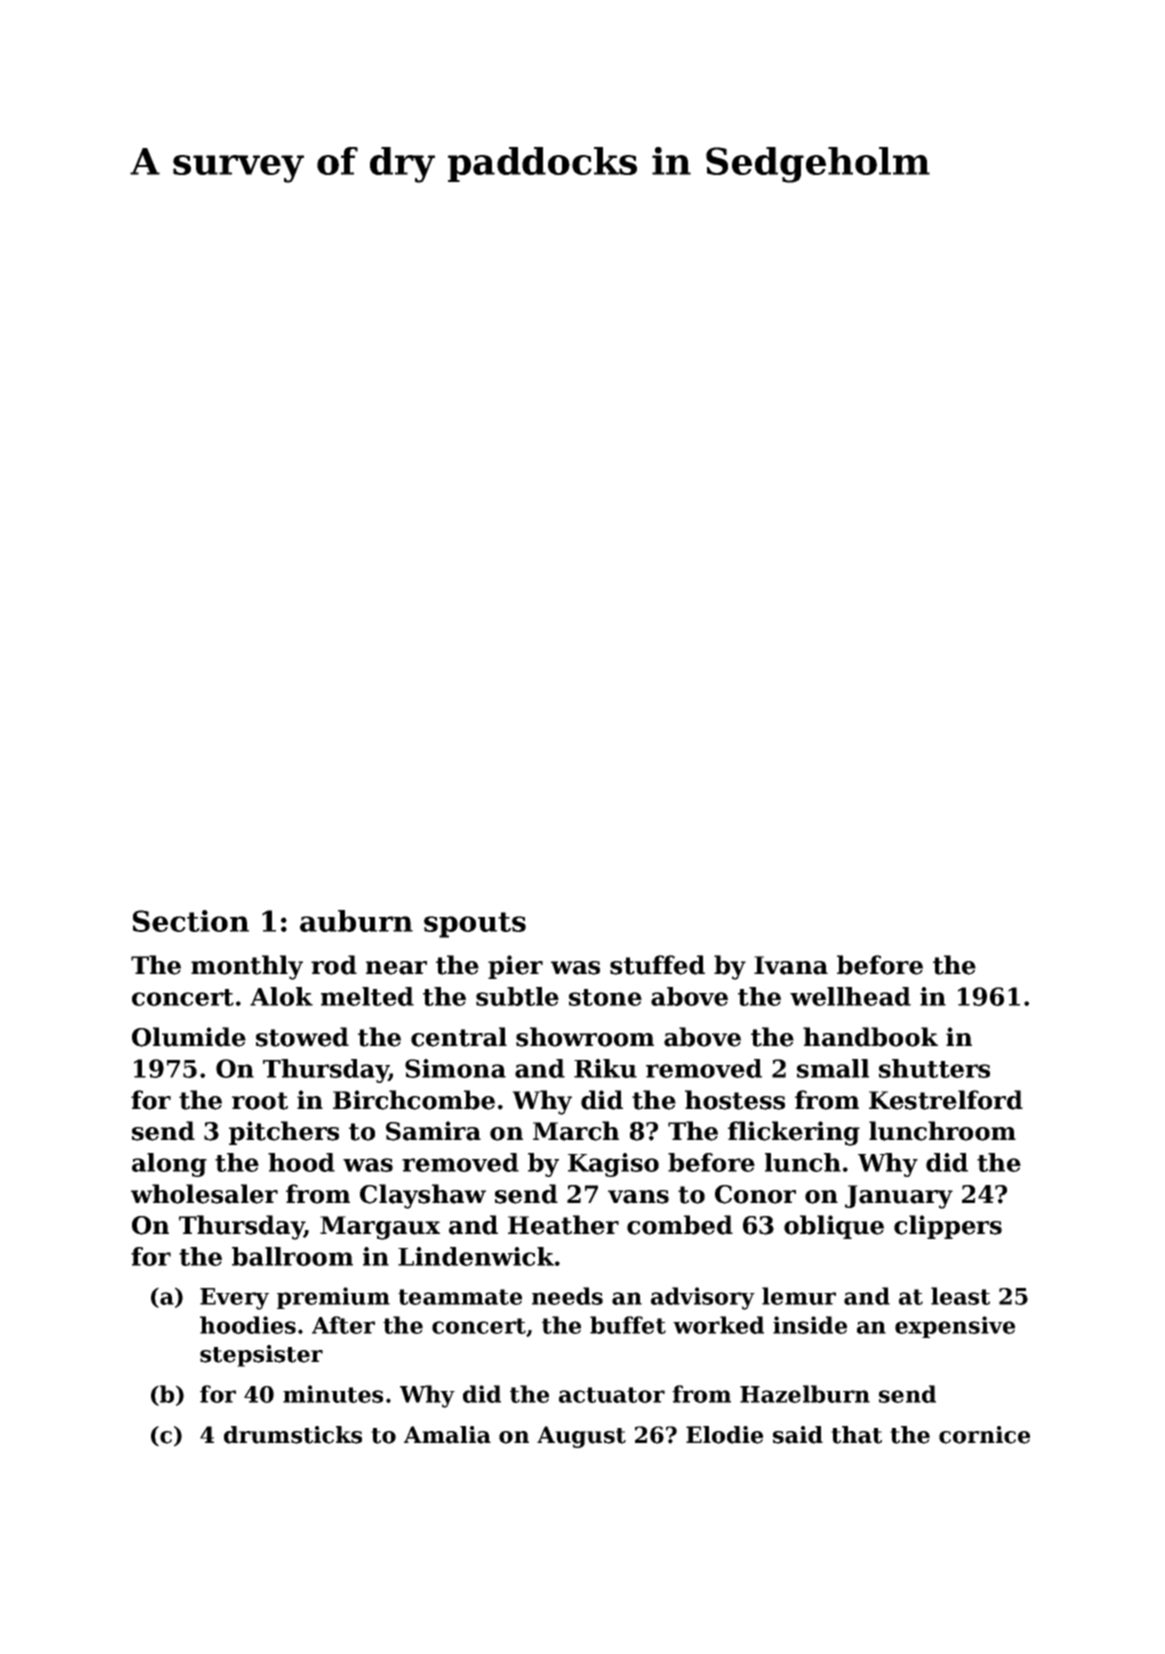 Image resolution: width=1165 pixels, height=1654 pixels. Describe the element at coordinates (459, 1037) in the document. I see `central` at that location.
